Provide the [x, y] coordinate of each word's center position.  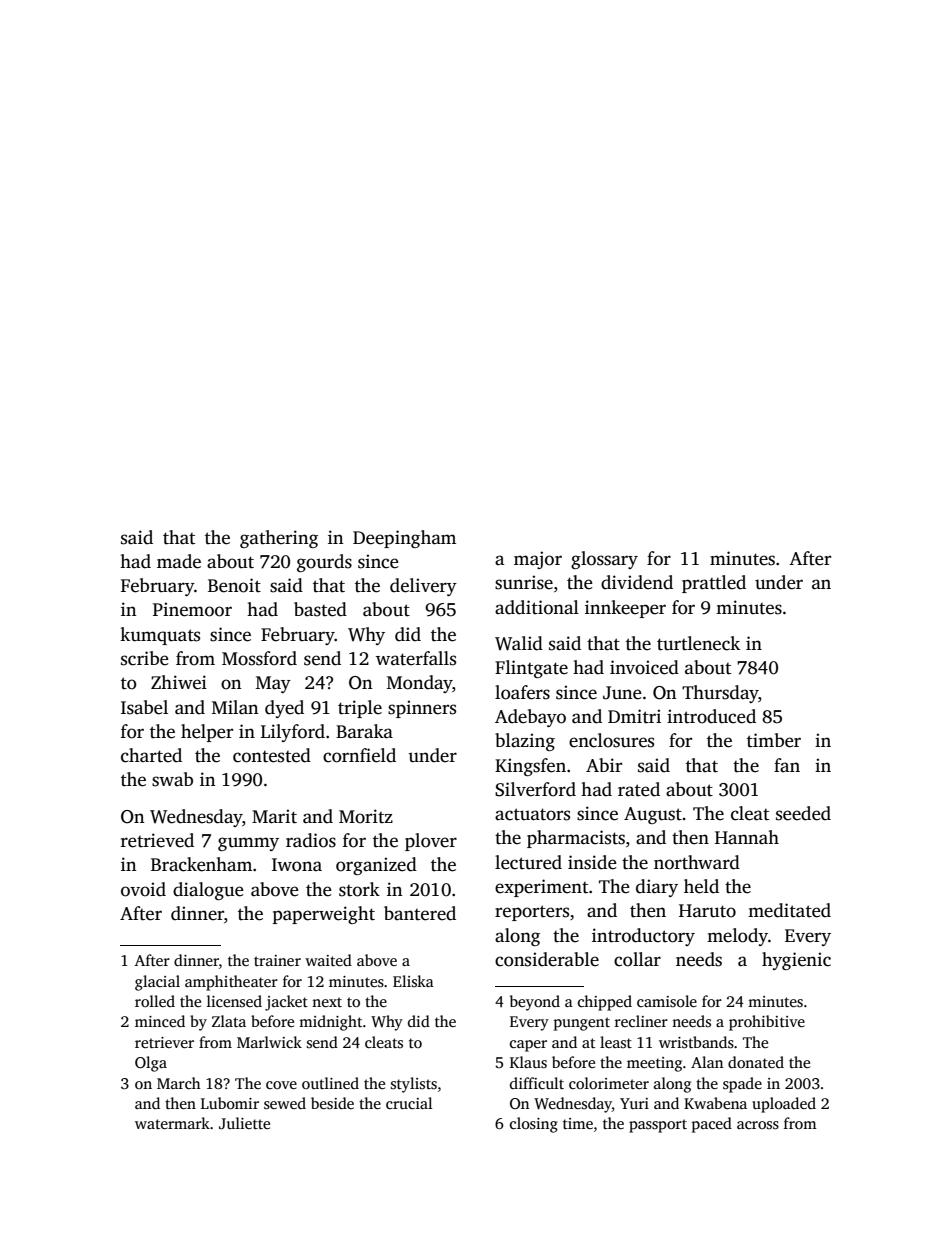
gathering [279, 539]
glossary [604, 560]
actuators [532, 814]
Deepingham [404, 539]
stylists [414, 1085]
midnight [330, 1023]
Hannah [747, 837]
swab [172, 779]
